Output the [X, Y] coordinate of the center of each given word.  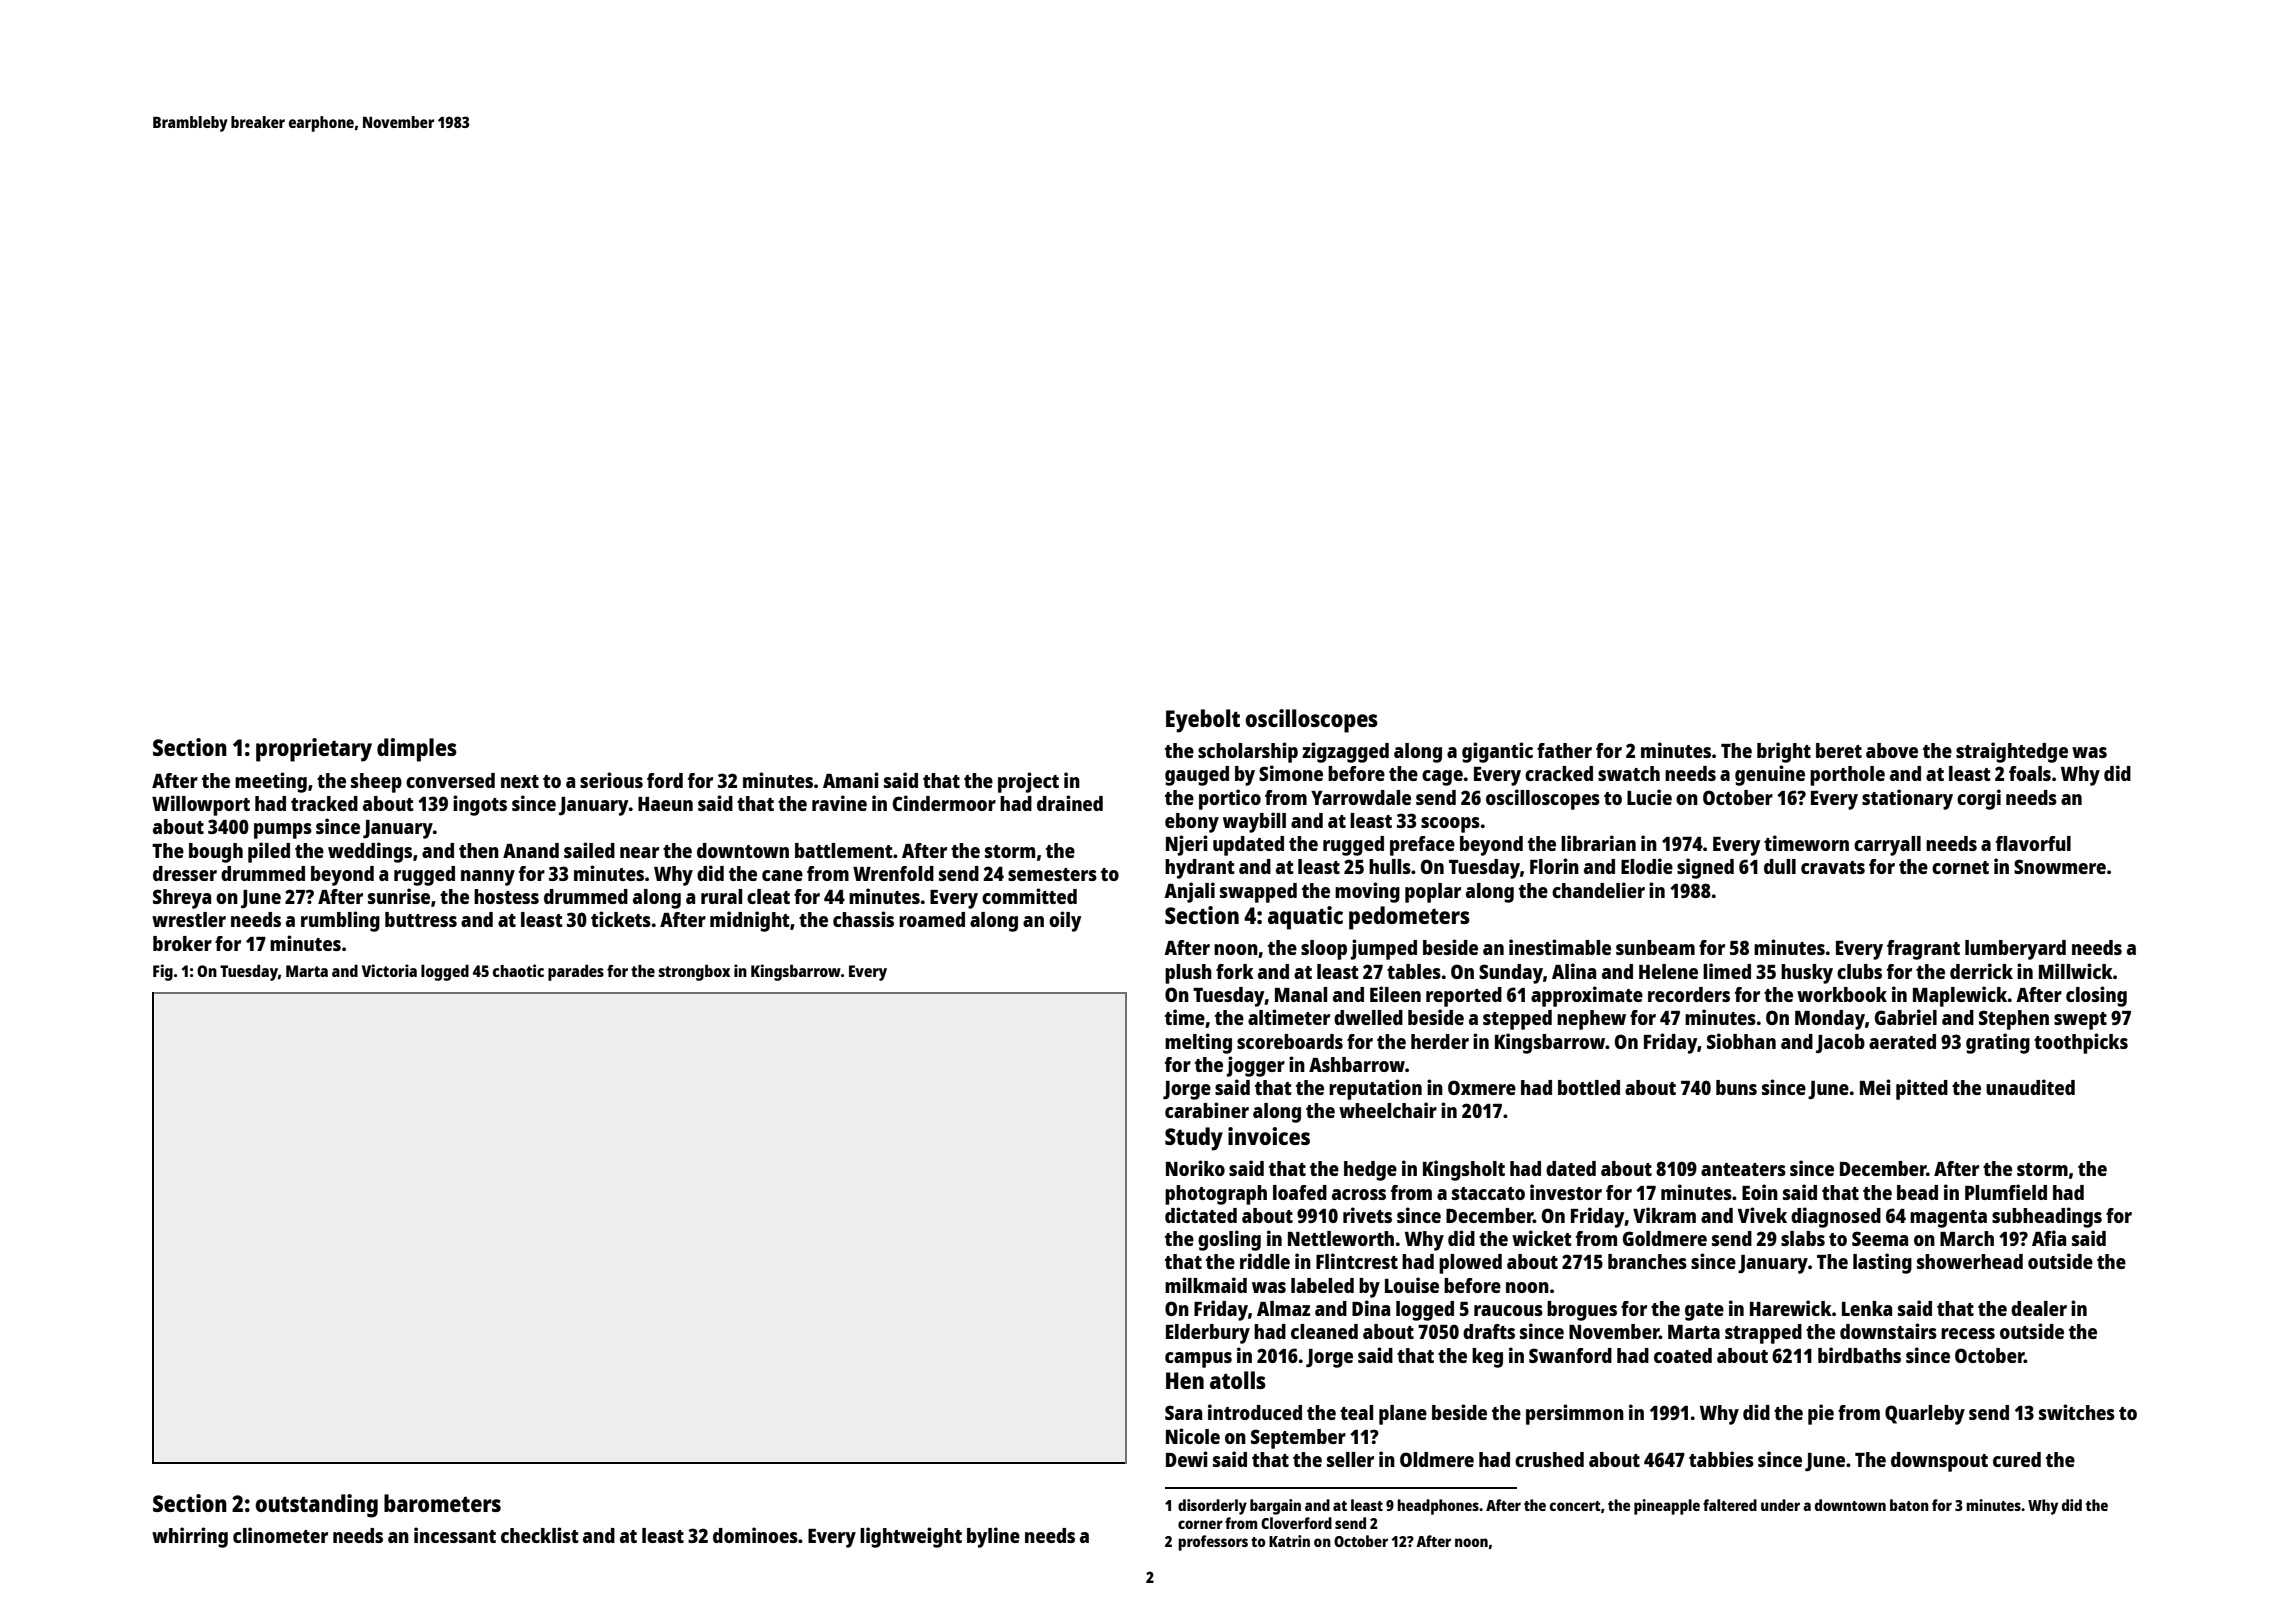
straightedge [2012, 752]
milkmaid [1206, 1285]
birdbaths [1859, 1355]
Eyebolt [1203, 721]
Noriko [1195, 1168]
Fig [163, 972]
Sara [1183, 1412]
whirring [190, 1537]
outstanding [316, 1506]
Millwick [2076, 971]
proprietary [314, 750]
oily [1065, 921]
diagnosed [1836, 1217]
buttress [421, 919]
